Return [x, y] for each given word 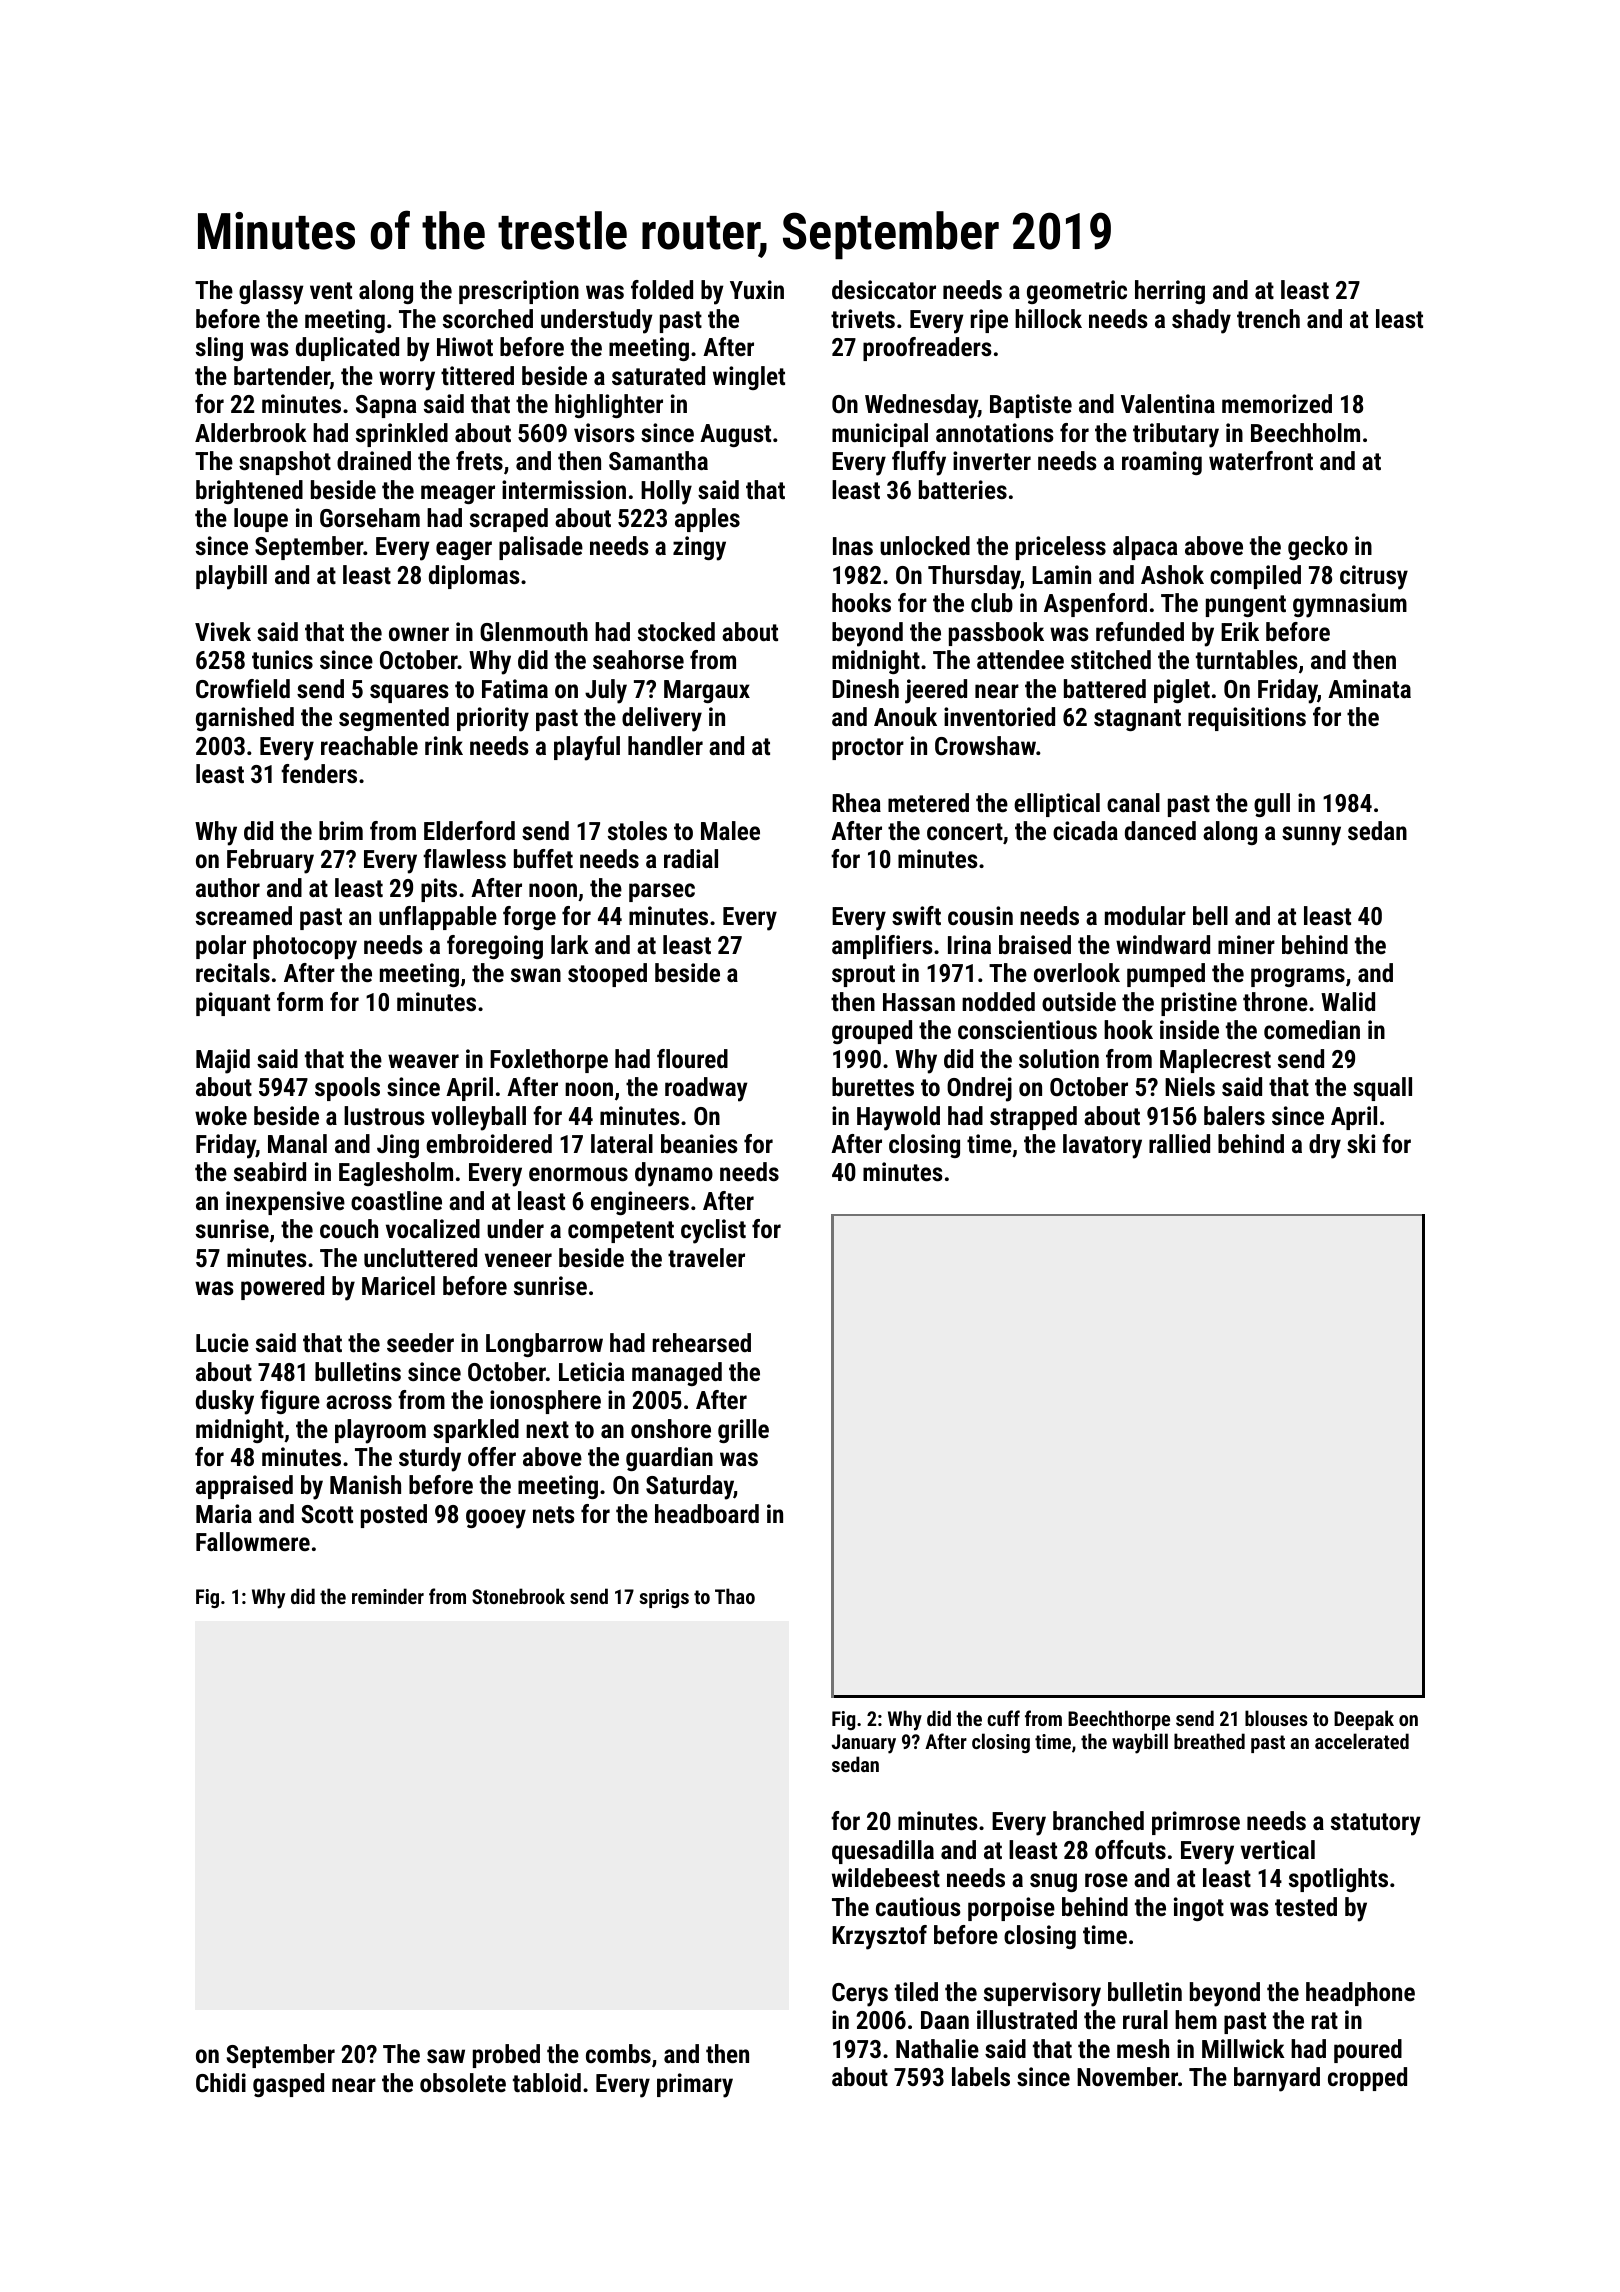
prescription [519, 292]
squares [409, 693]
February [270, 861]
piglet [1182, 691]
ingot [1199, 1909]
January [864, 1744]
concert [965, 831]
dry [1325, 1146]
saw [446, 2056]
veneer [518, 1260]
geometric [1077, 292]
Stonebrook [518, 1596]
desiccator [884, 289]
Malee [730, 830]
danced [1160, 830]
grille [743, 1431]
